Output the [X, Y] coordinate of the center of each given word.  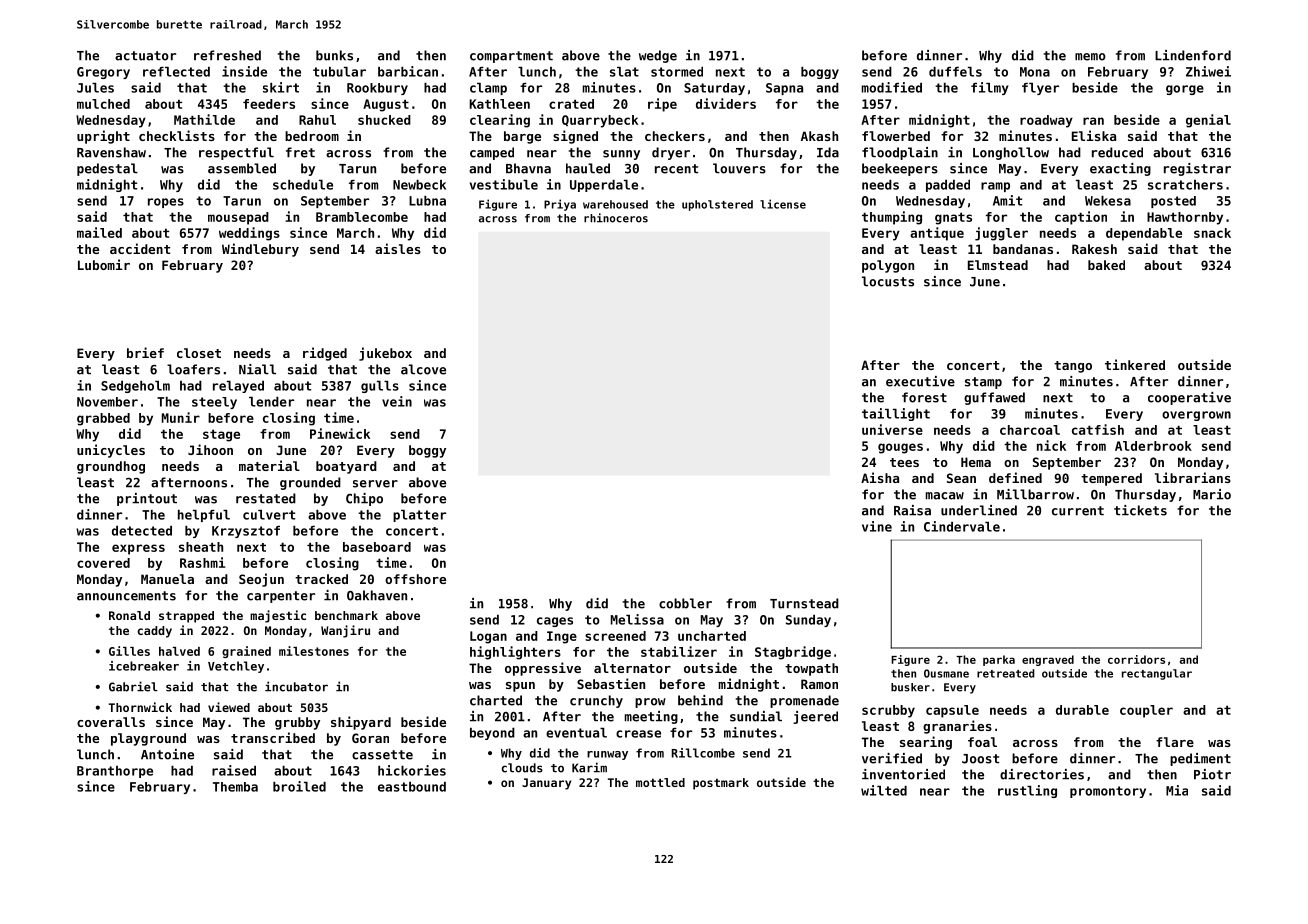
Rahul [317, 120]
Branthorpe [115, 772]
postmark [721, 784]
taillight [896, 414]
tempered [1111, 479]
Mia [1177, 790]
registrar [1197, 169]
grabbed [103, 419]
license [783, 204]
